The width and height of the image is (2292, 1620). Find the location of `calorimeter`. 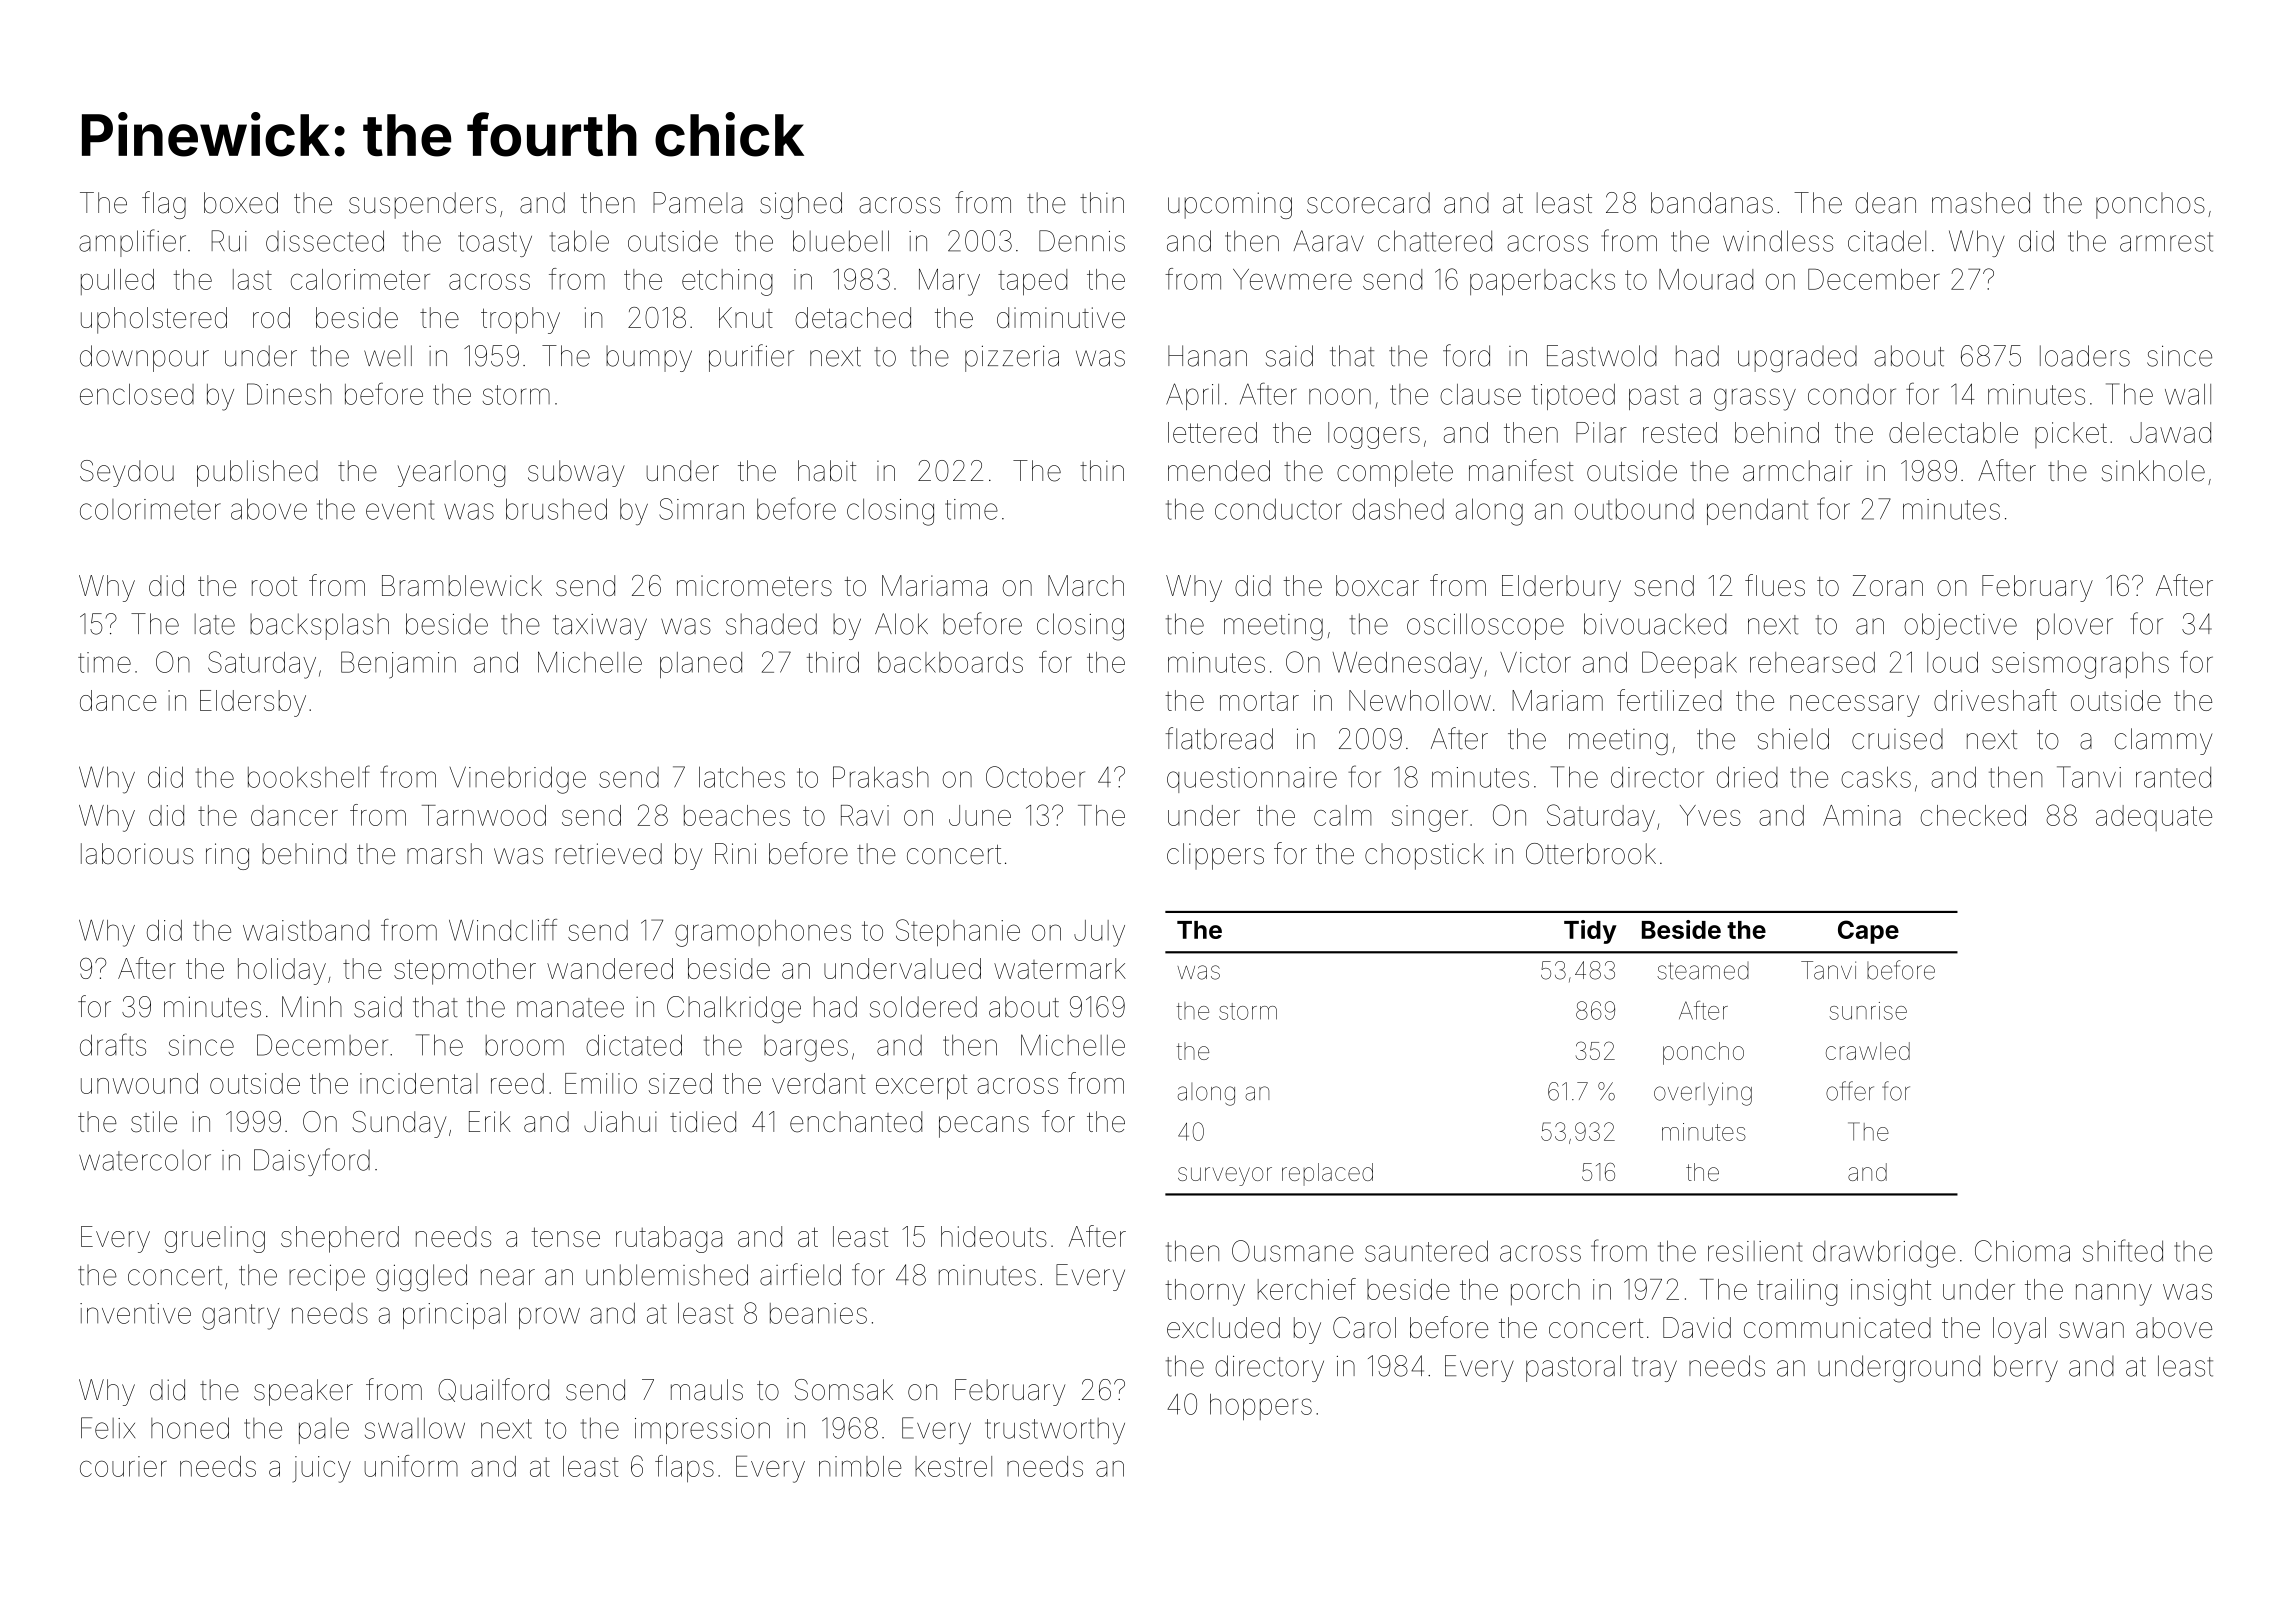

calorimeter is located at coordinates (360, 279).
